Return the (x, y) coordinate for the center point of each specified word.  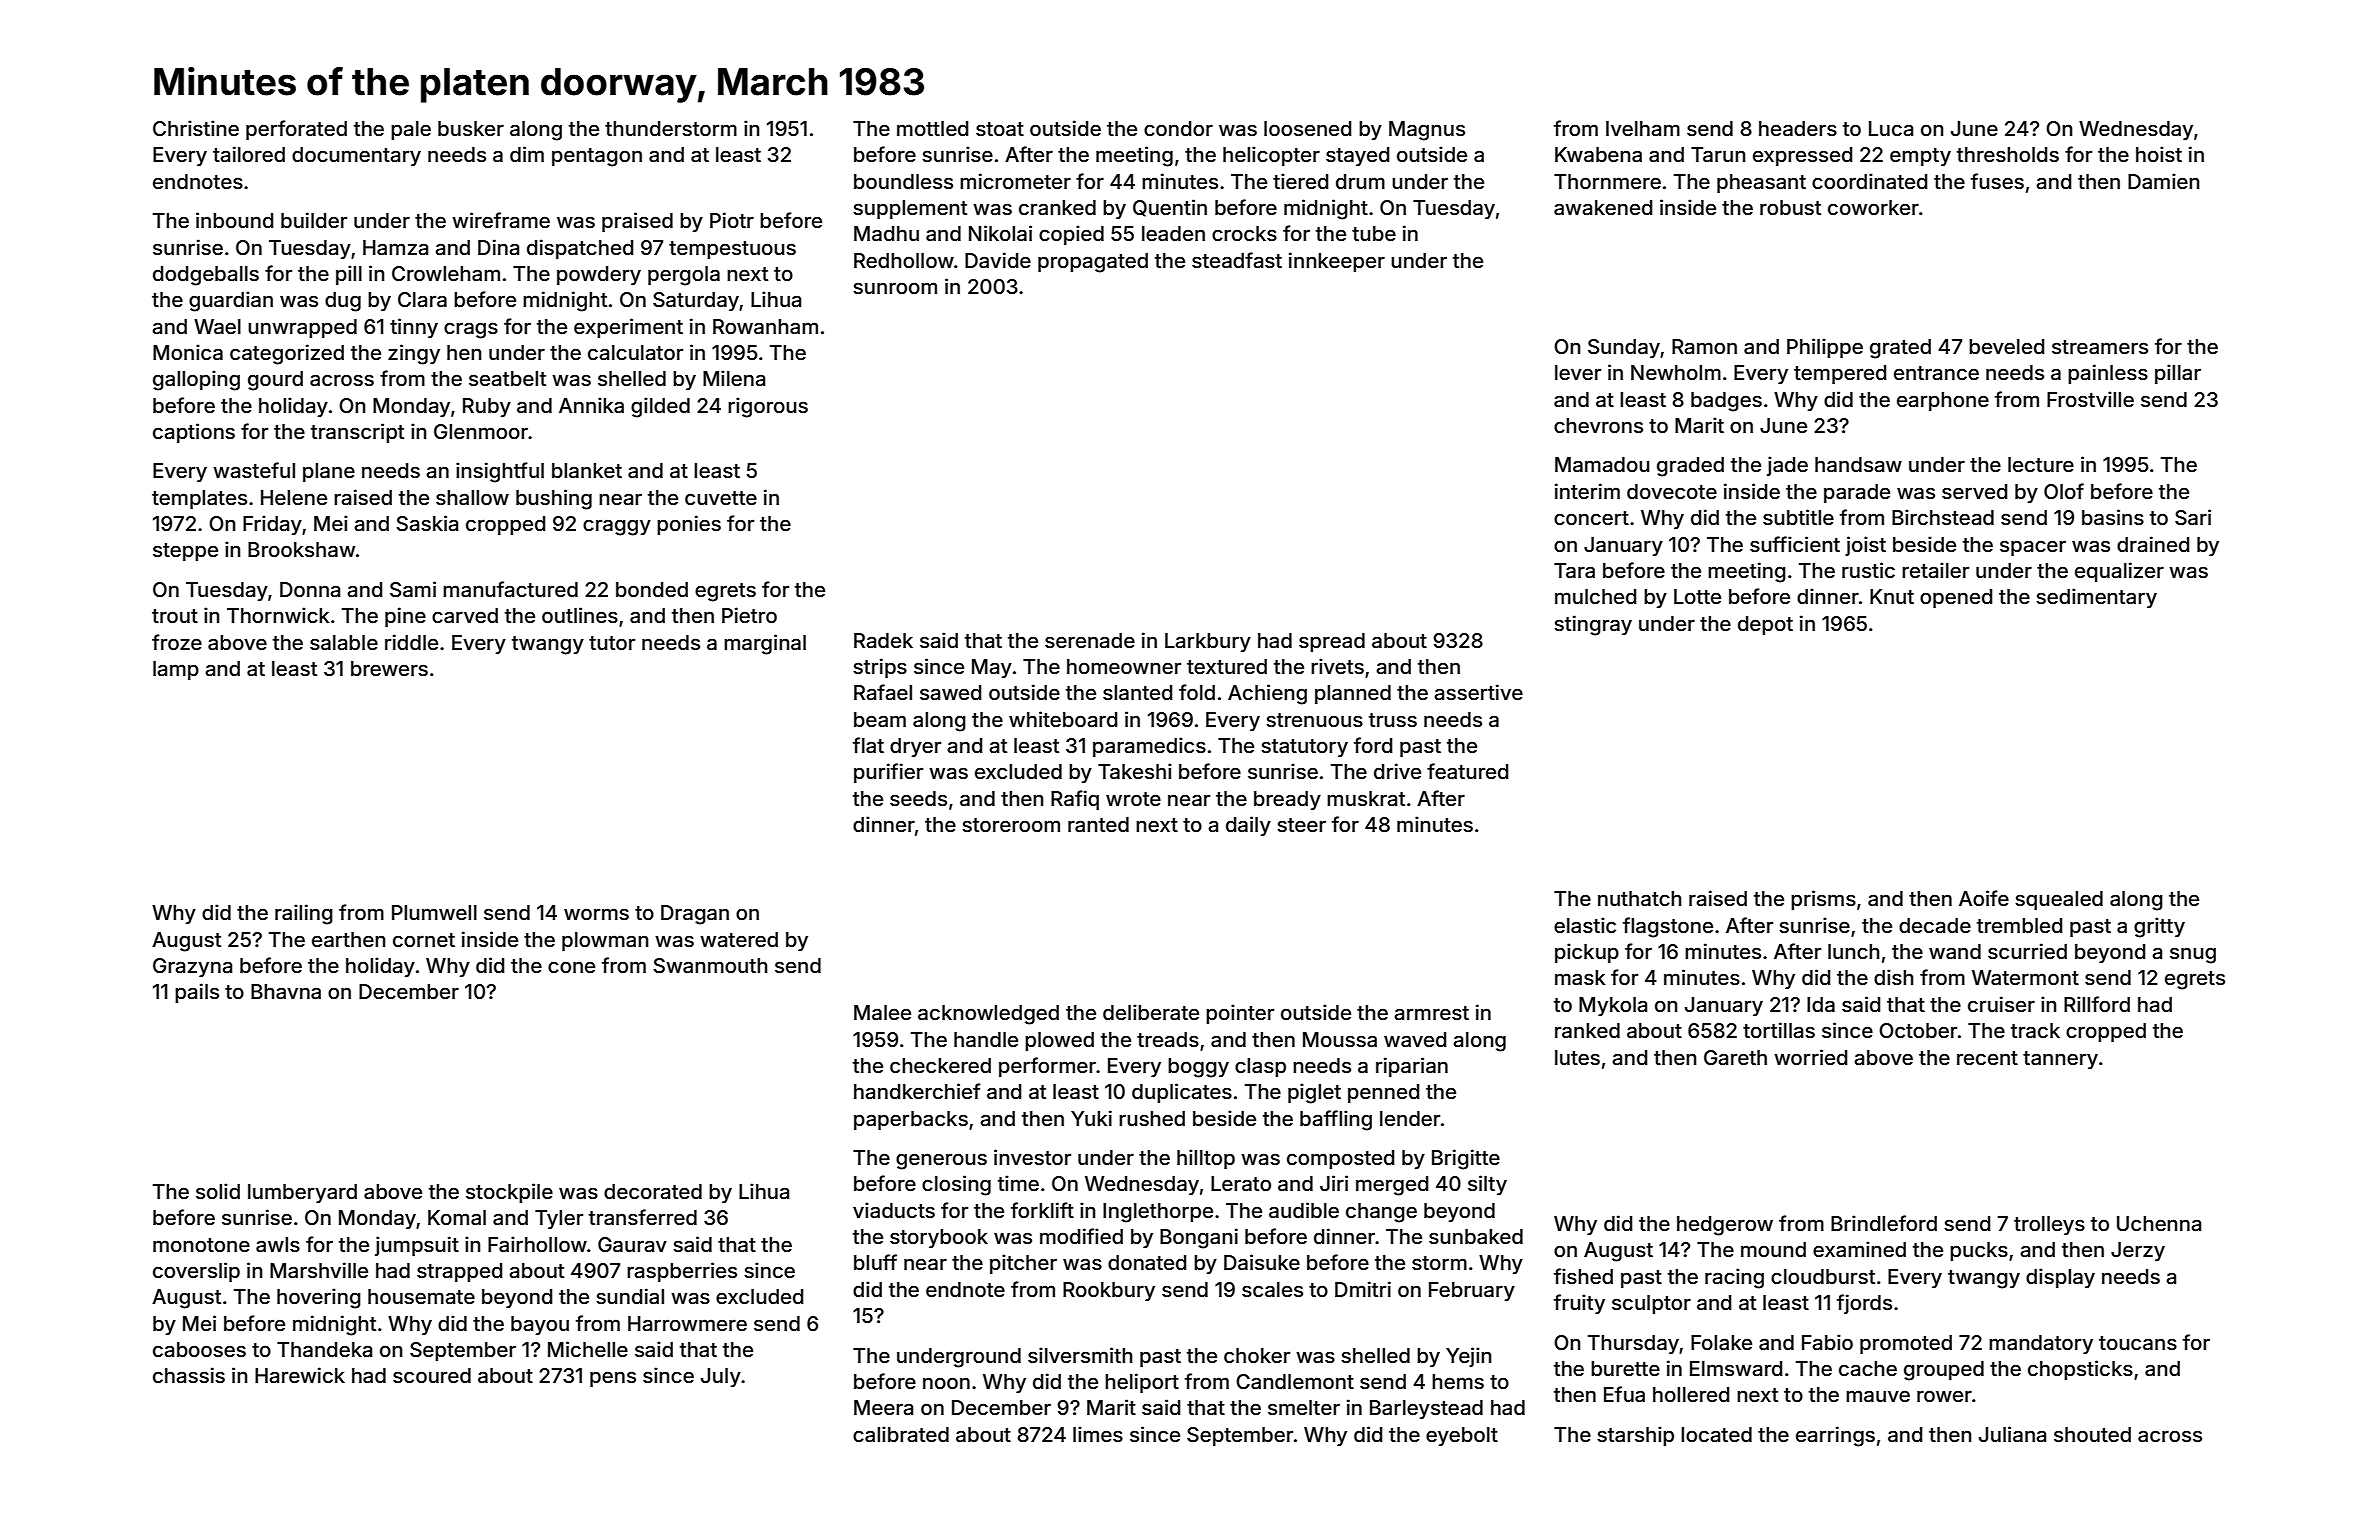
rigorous (768, 407)
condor (1178, 128)
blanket (587, 470)
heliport (1142, 1383)
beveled (2006, 346)
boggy (1198, 1068)
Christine (196, 128)
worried (1810, 1057)
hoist (2159, 154)
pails (197, 993)
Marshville (319, 1270)
